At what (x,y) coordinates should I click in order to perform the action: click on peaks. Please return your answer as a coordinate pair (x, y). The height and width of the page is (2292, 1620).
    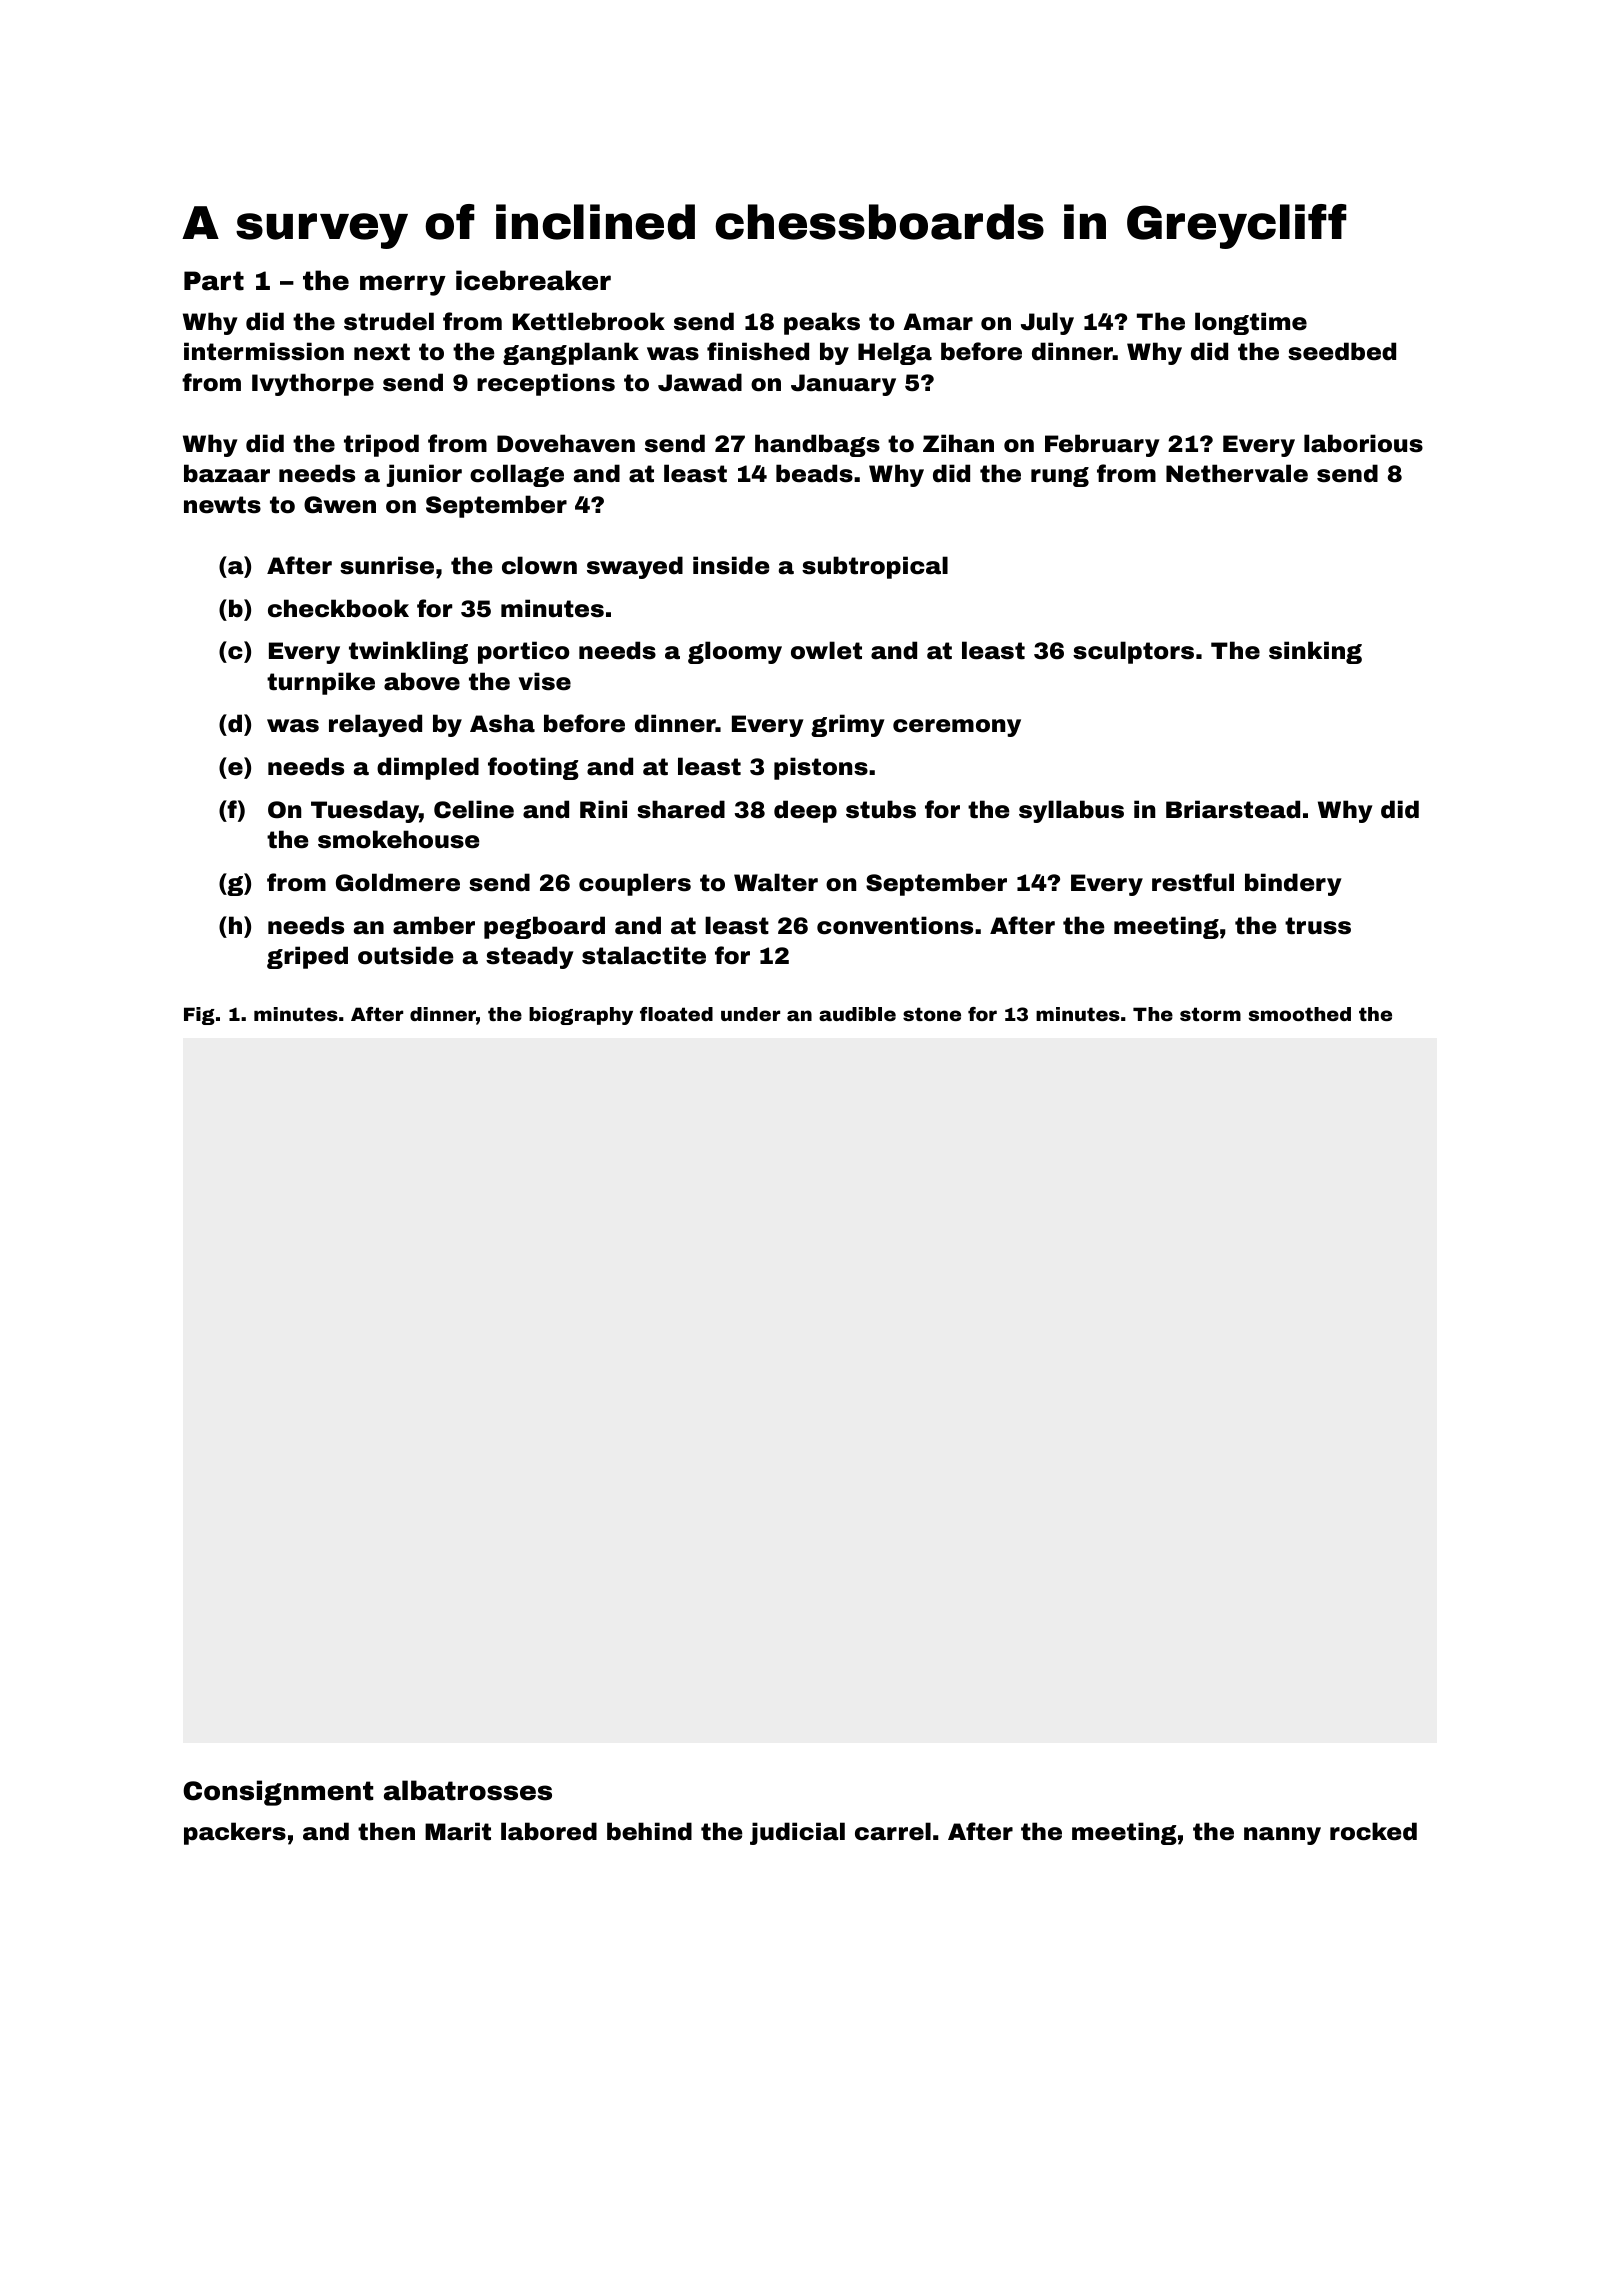
    Looking at the image, I should click on (822, 323).
